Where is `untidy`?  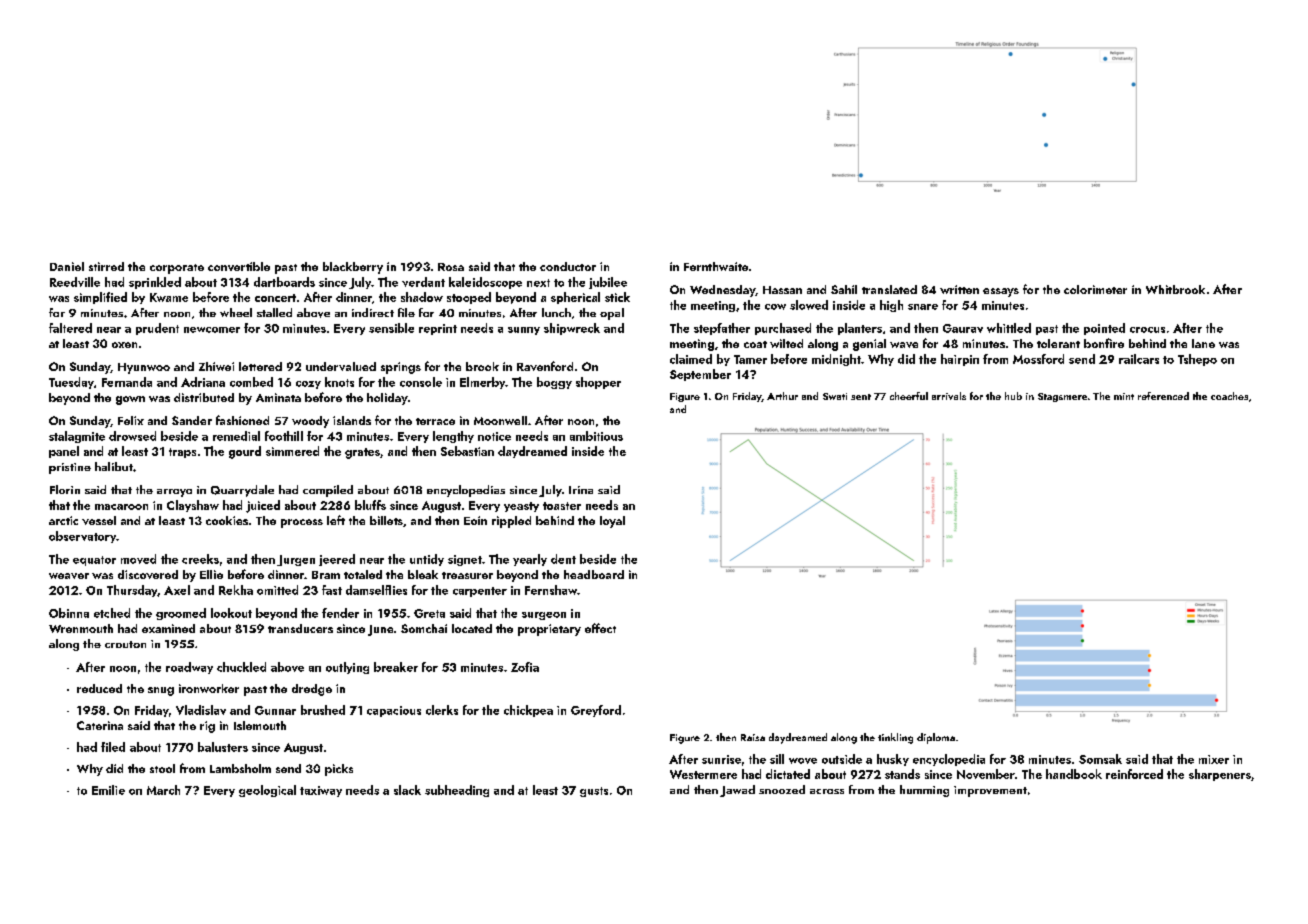 untidy is located at coordinates (427, 560).
